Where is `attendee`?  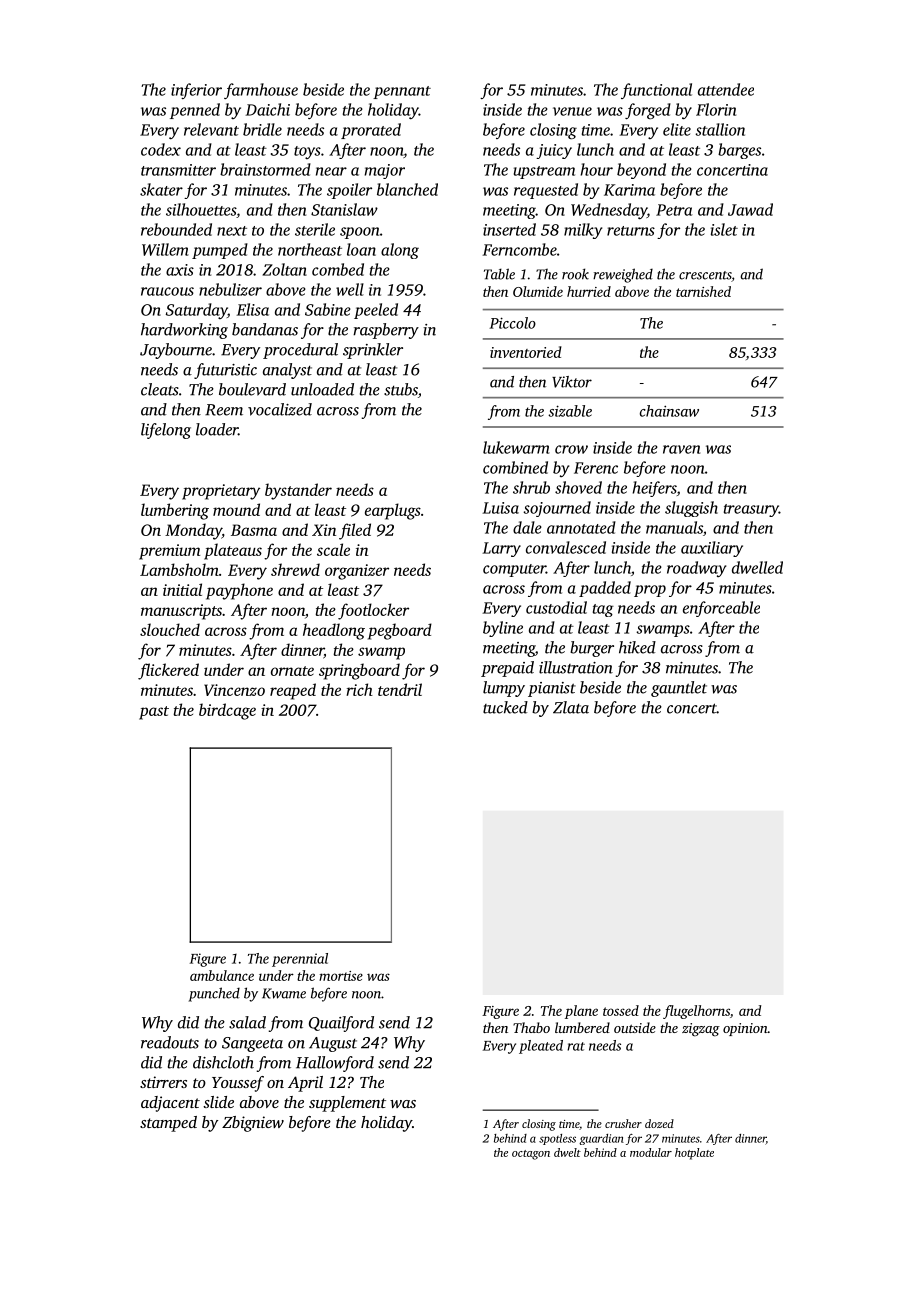
attendee is located at coordinates (726, 89).
